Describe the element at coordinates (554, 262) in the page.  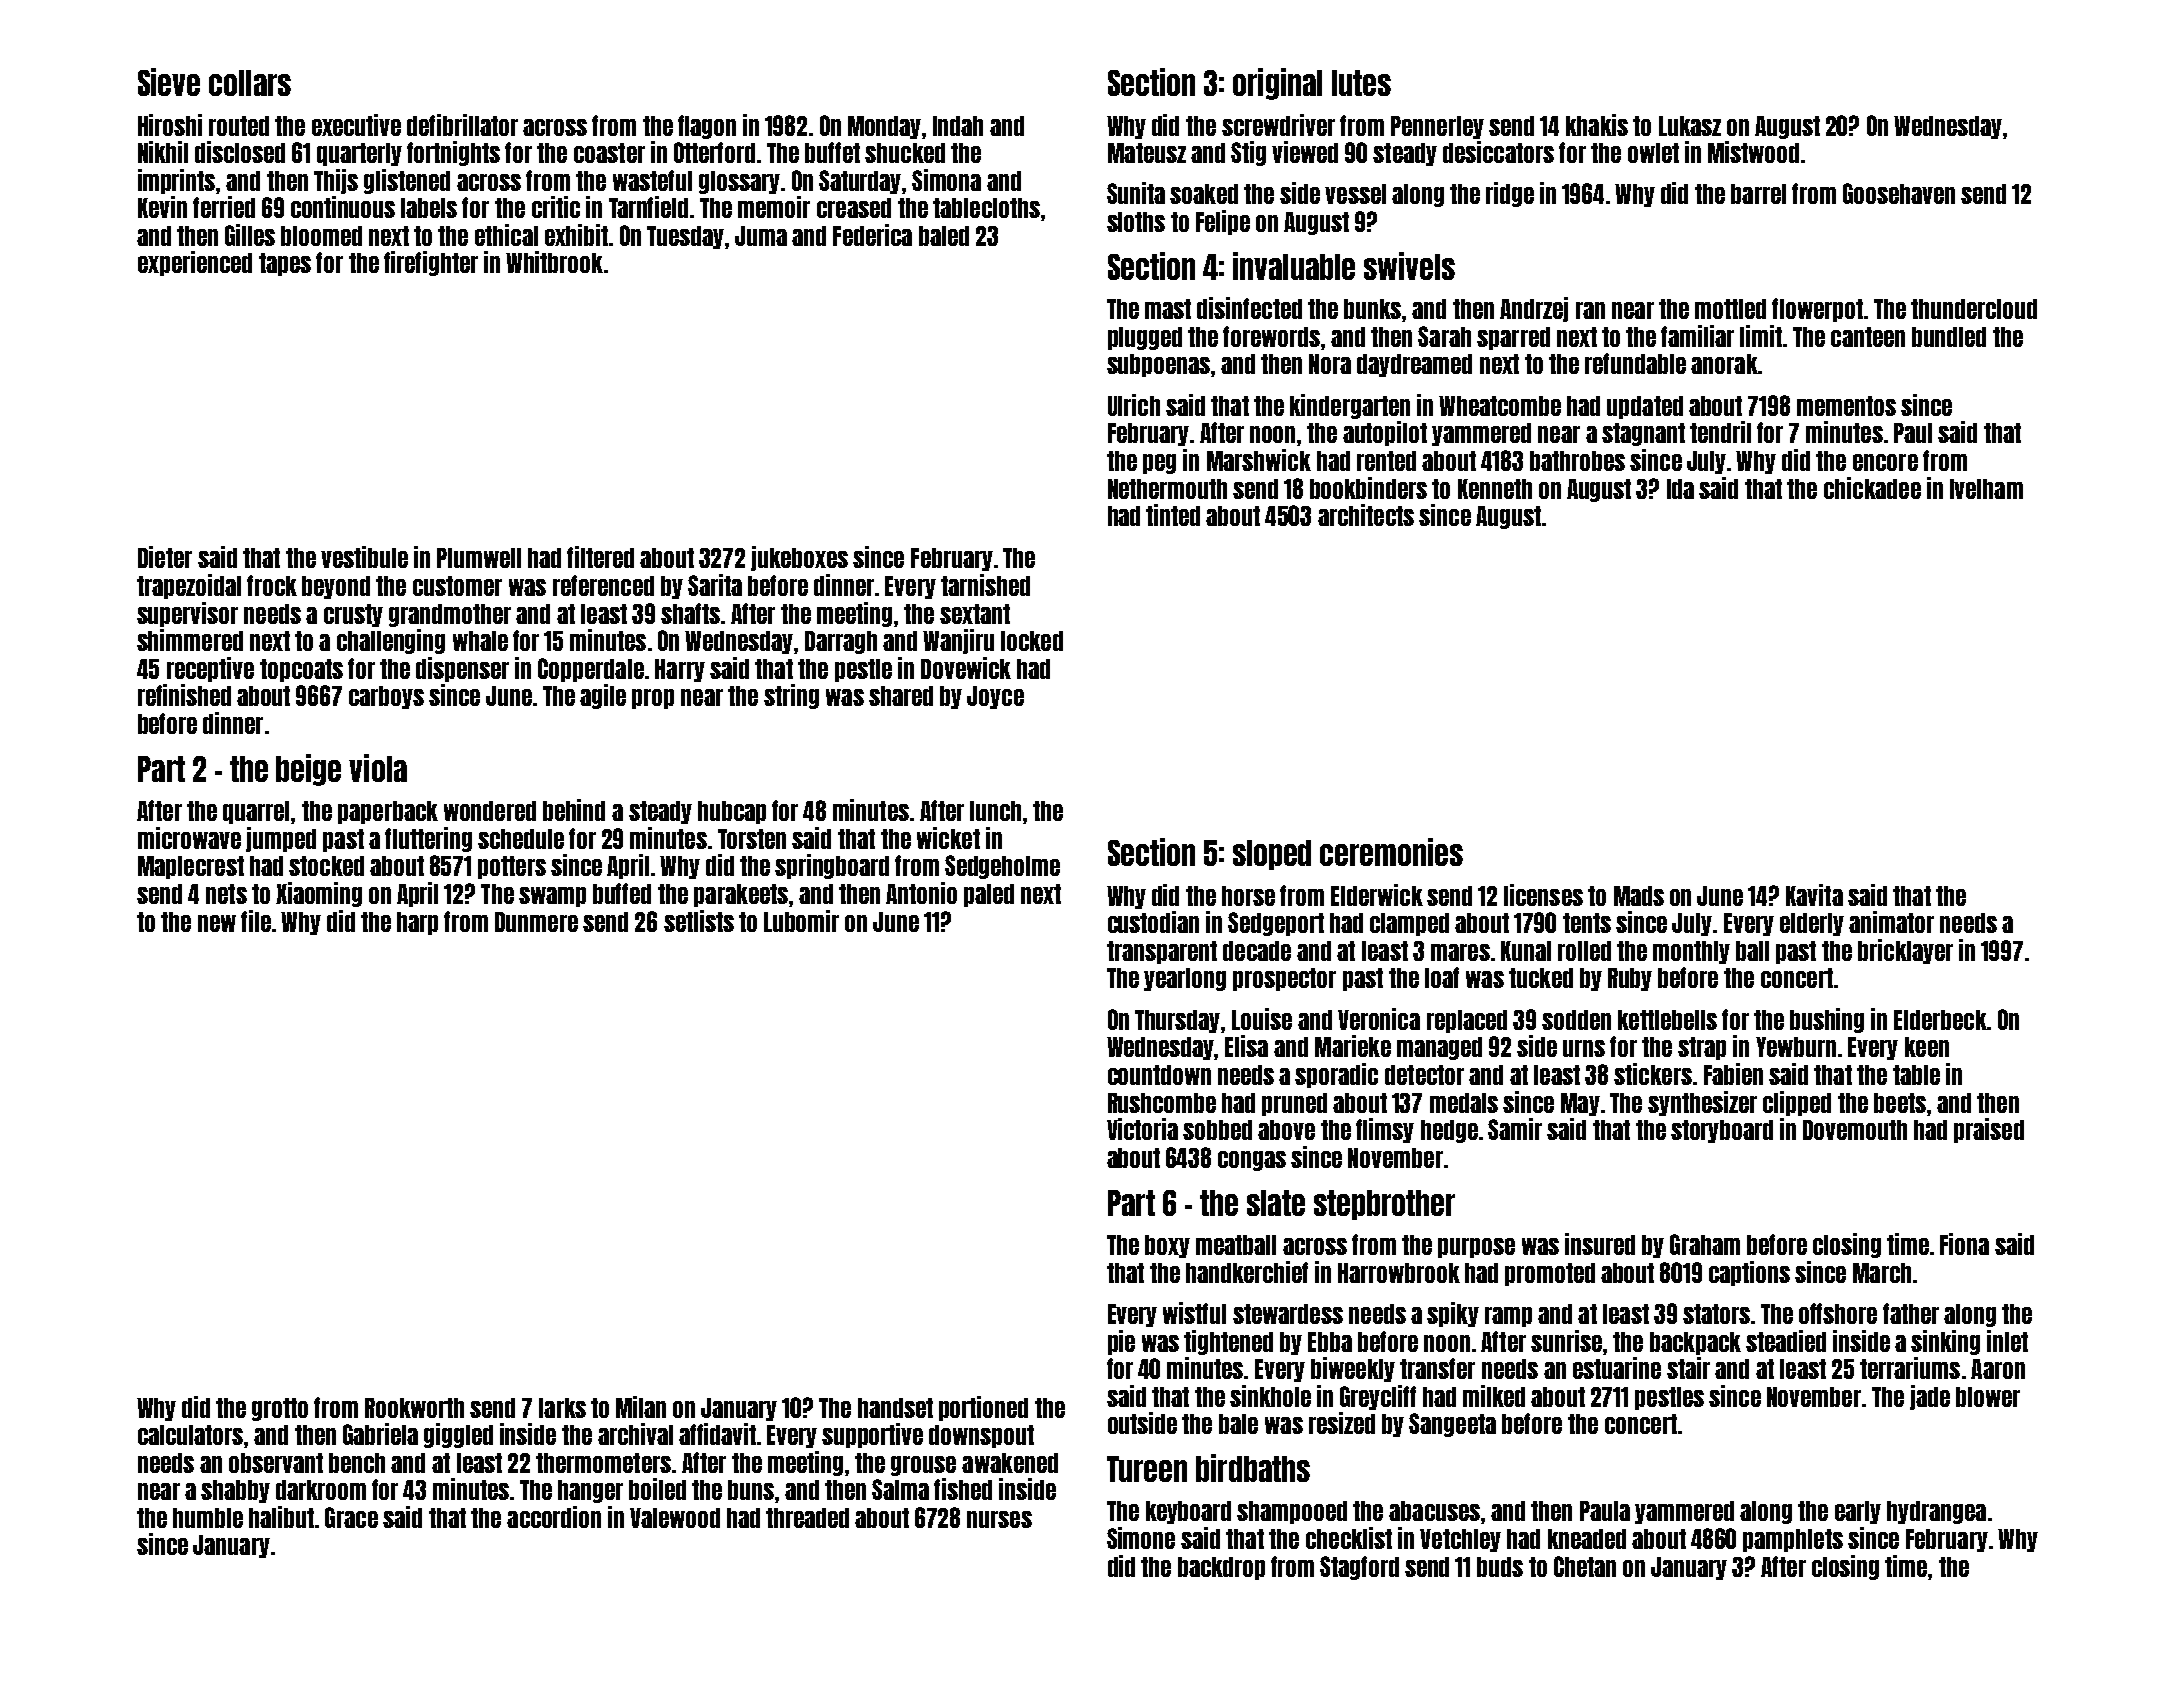
I see `Whitbrook` at that location.
